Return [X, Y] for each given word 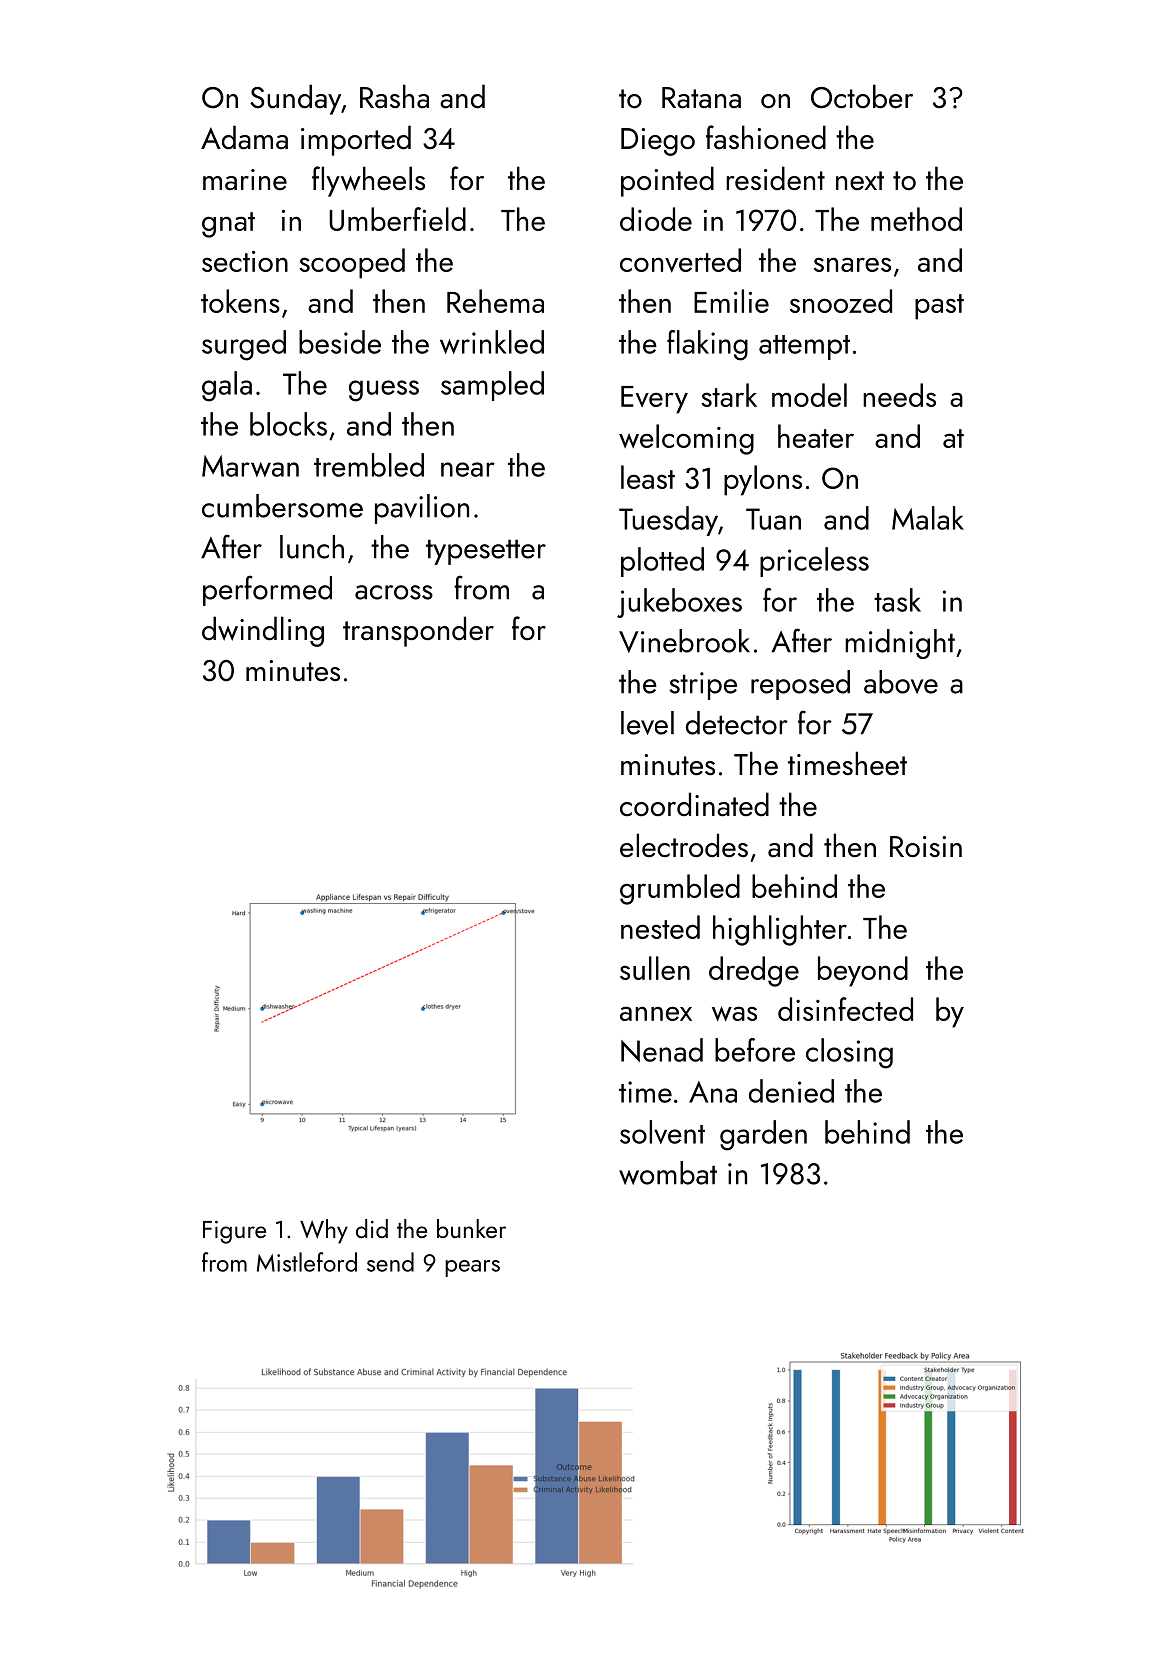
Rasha [394, 96]
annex [656, 1013]
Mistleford [307, 1262]
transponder [418, 631]
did [372, 1228]
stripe [703, 686]
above [901, 682]
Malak [928, 518]
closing [849, 1053]
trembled [369, 465]
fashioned [766, 137]
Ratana [701, 98]
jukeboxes [679, 603]
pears [472, 1268]
